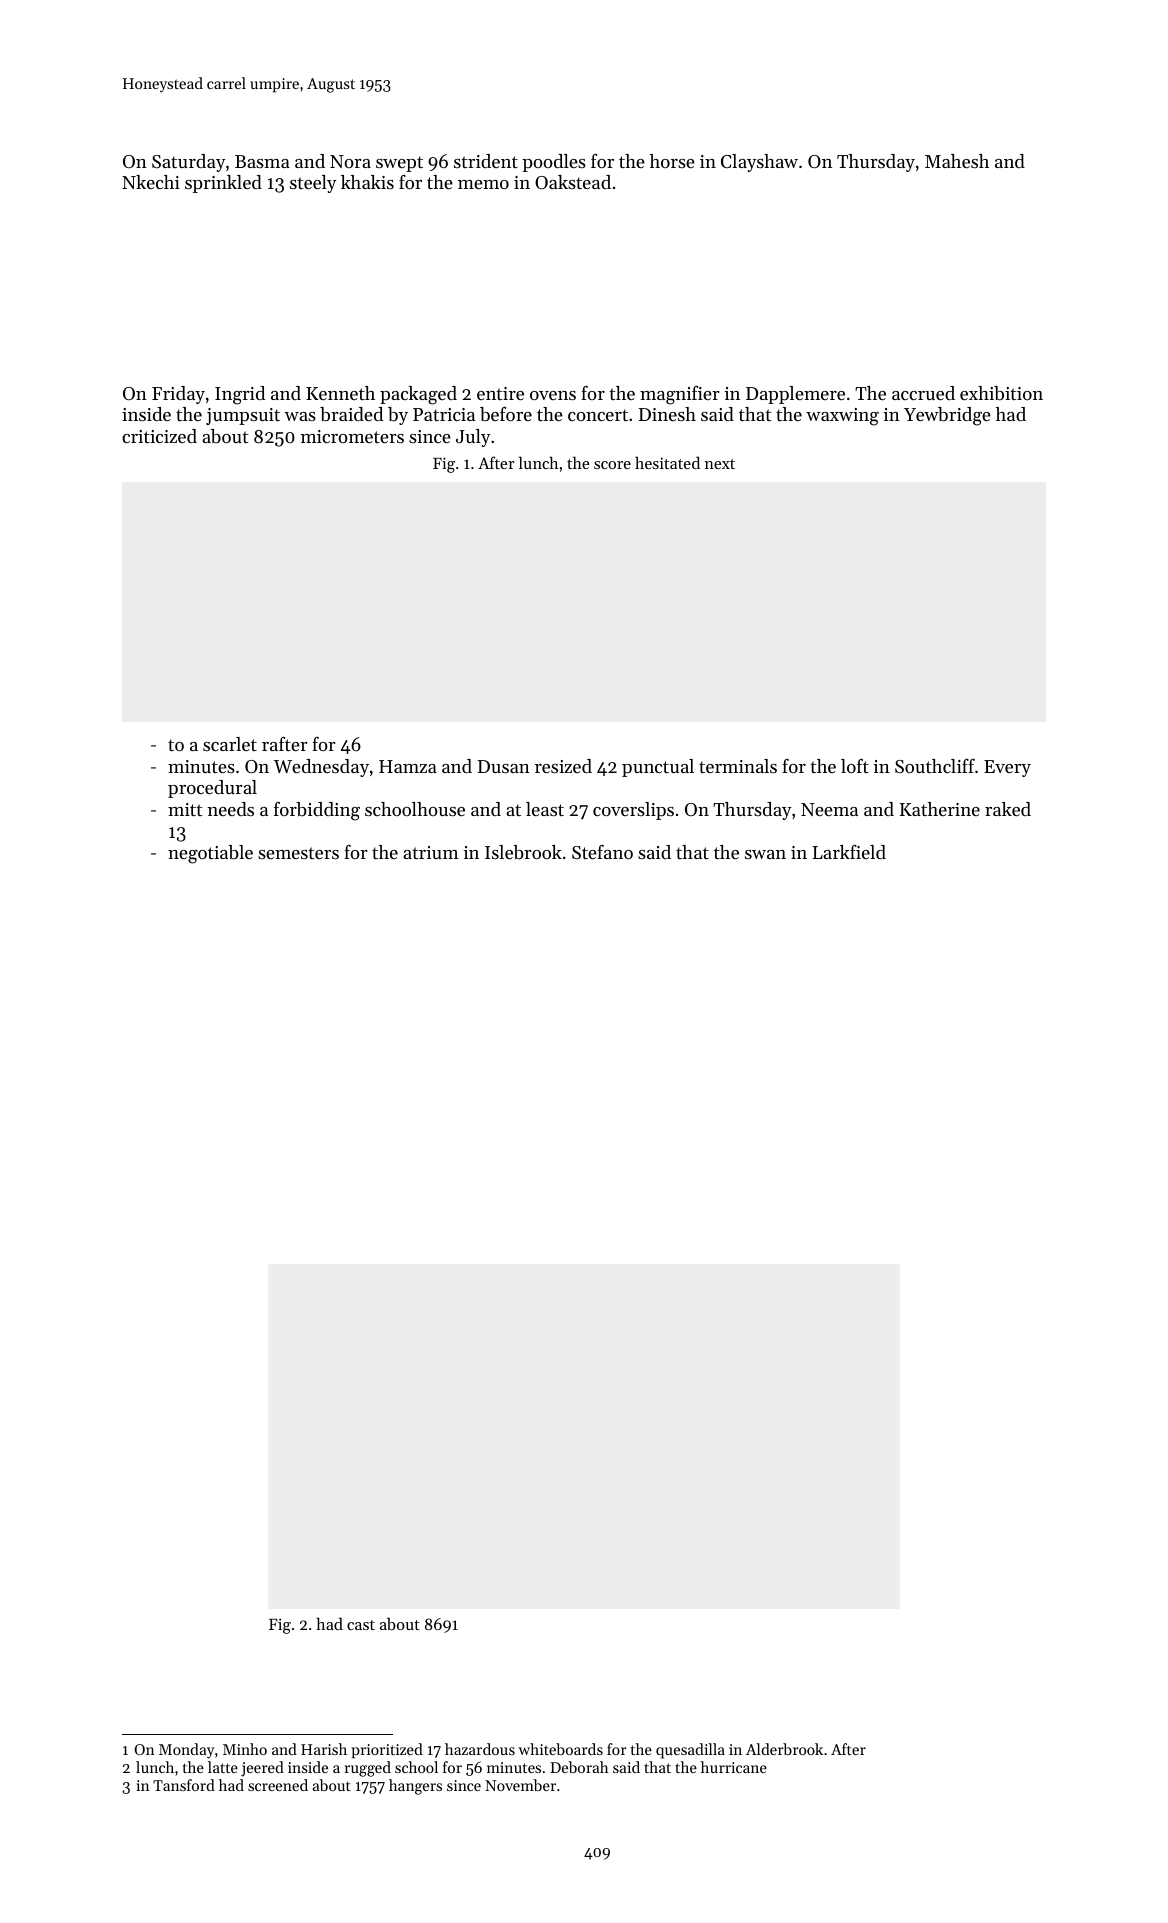 The width and height of the screenshot is (1168, 1923). What do you see at coordinates (184, 1785) in the screenshot?
I see `Tansford` at bounding box center [184, 1785].
